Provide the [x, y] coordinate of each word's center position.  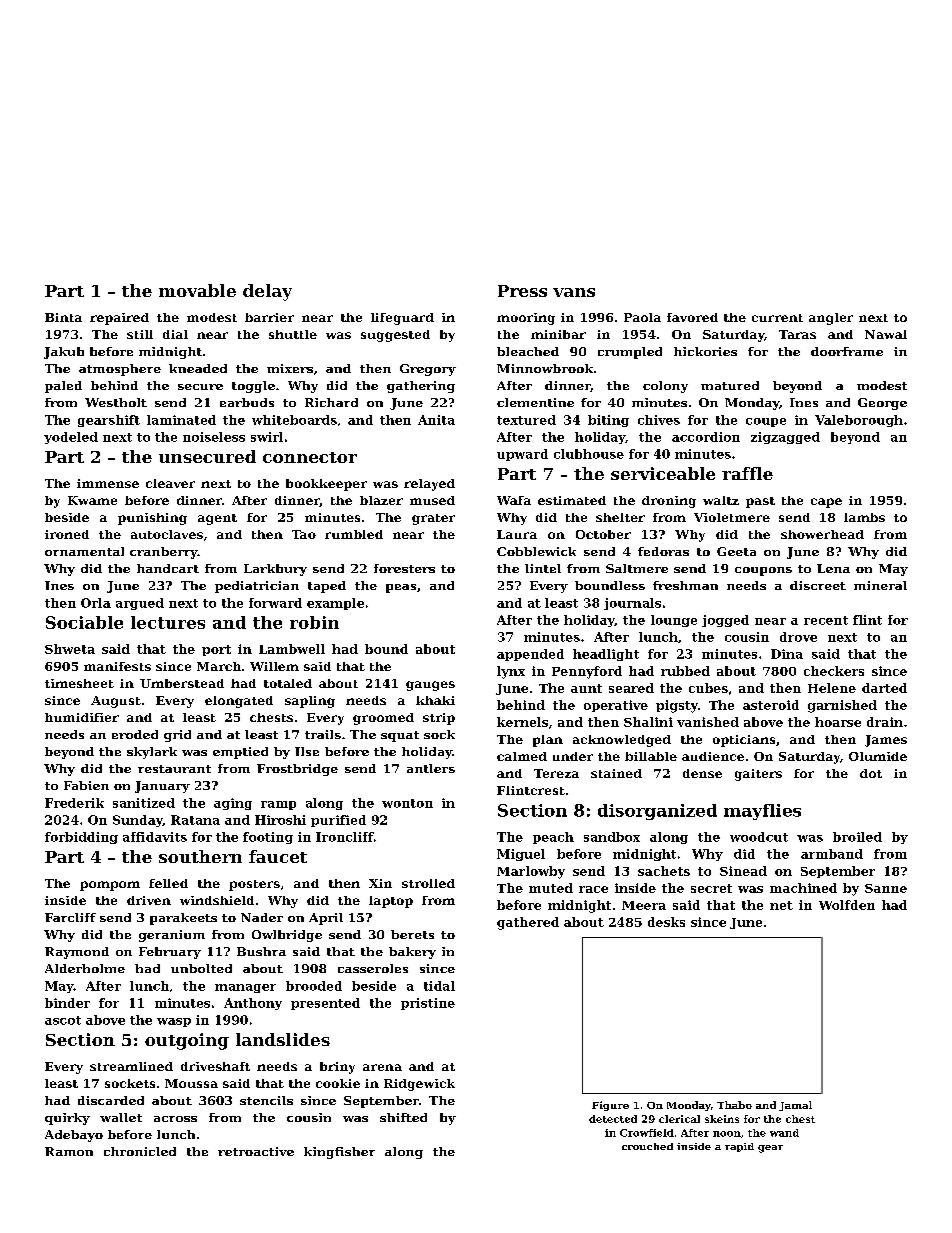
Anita [436, 420]
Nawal [886, 334]
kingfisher [339, 1153]
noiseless [214, 437]
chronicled [140, 1151]
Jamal [795, 1106]
